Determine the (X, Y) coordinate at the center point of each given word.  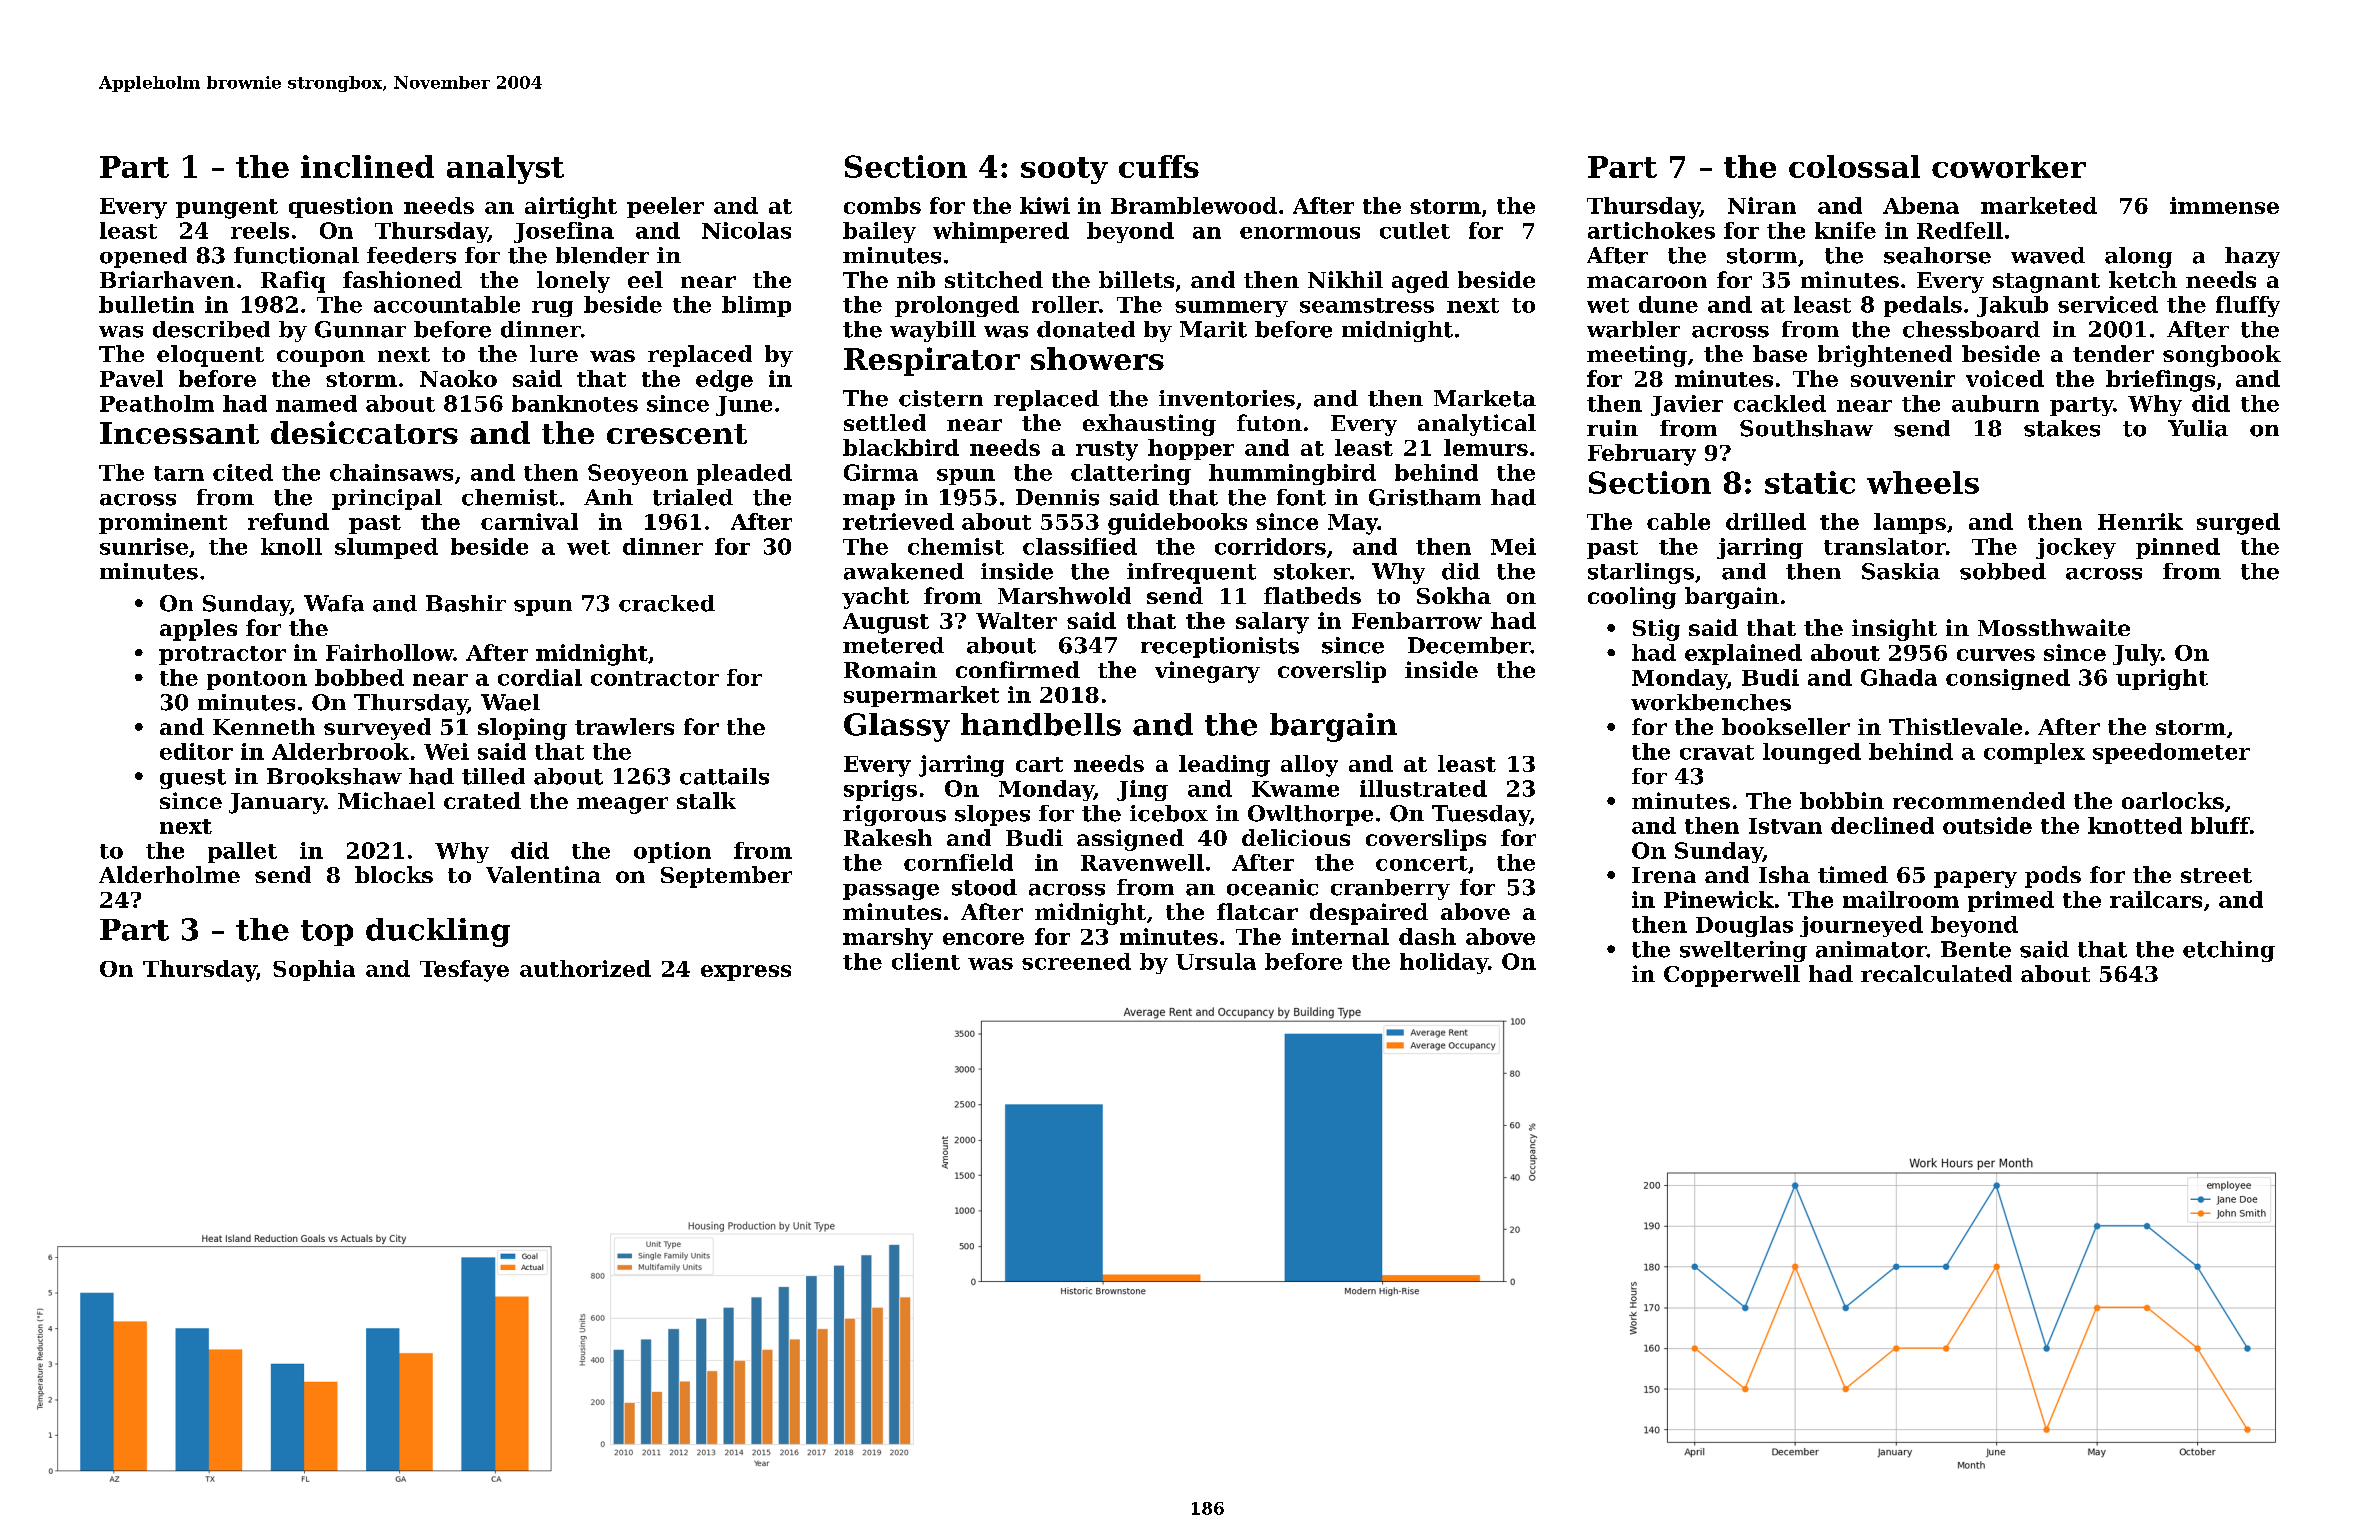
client (926, 961)
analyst (505, 169)
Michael (386, 800)
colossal (1854, 166)
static (1810, 482)
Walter (1016, 620)
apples (198, 630)
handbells (1041, 724)
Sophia (314, 970)
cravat (1717, 752)
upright (2162, 679)
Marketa (1485, 398)
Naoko (458, 378)
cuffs (1159, 166)
